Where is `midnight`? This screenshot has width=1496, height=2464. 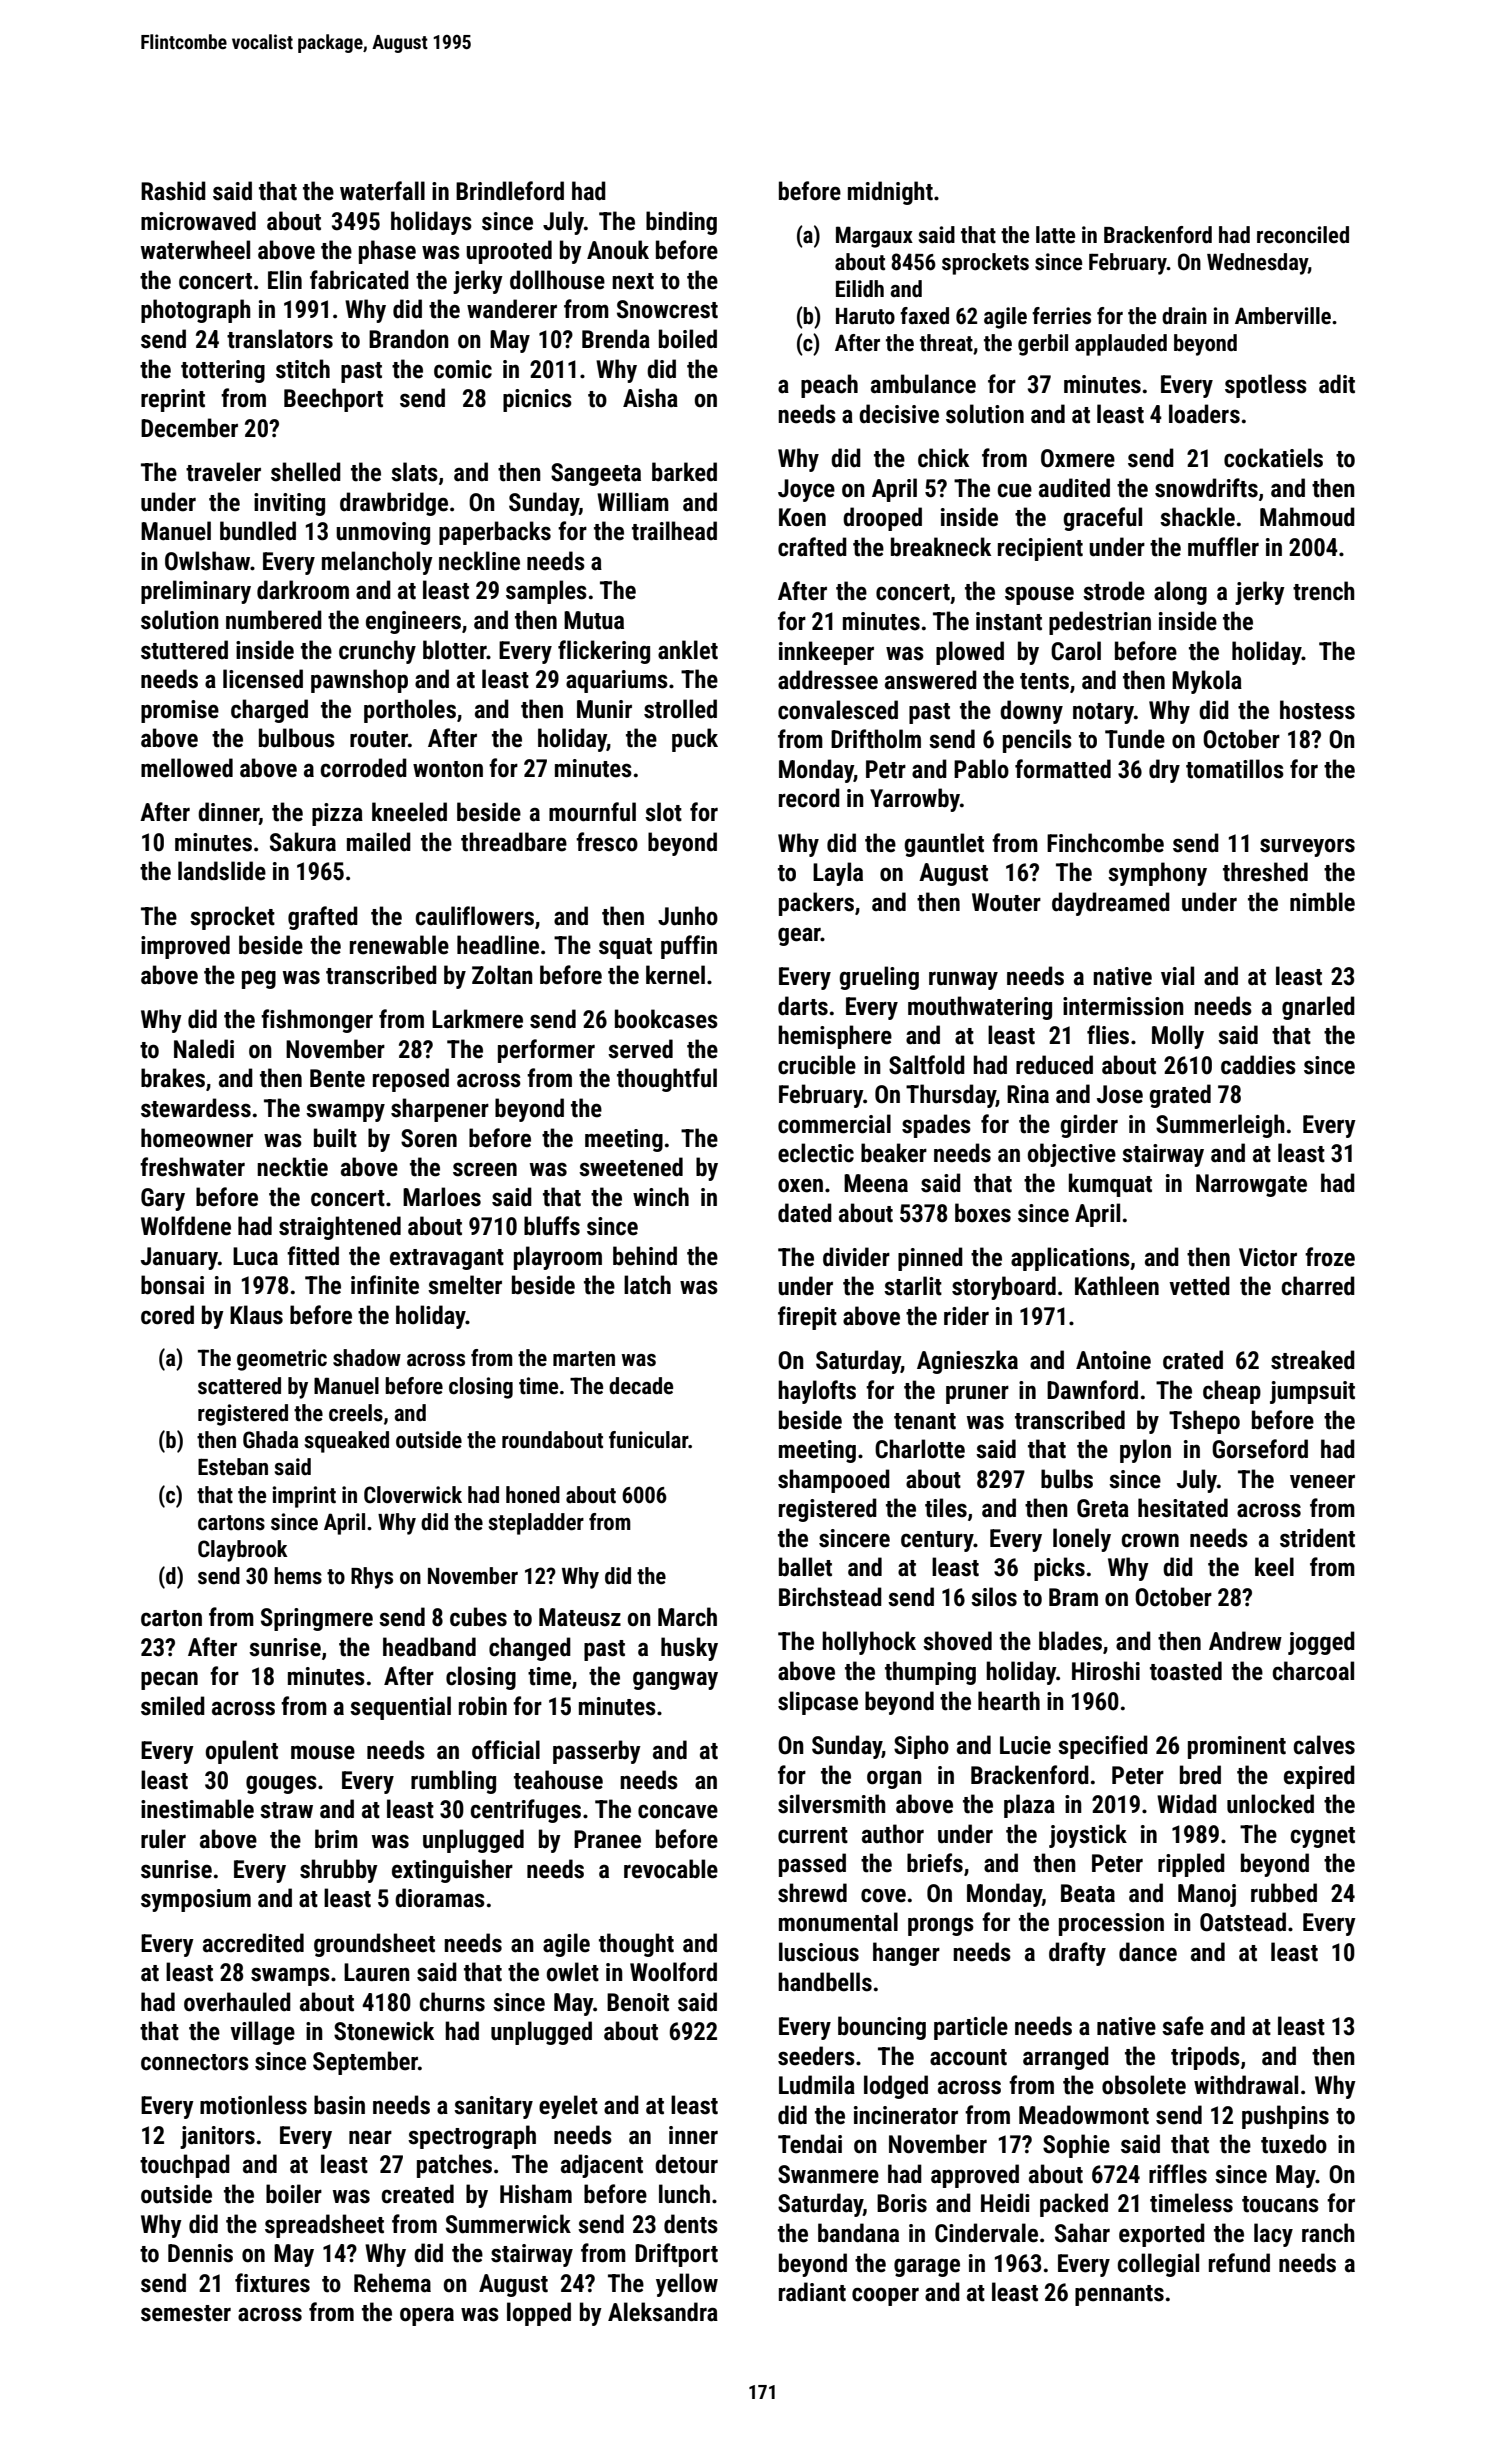
midnight is located at coordinates (890, 193).
